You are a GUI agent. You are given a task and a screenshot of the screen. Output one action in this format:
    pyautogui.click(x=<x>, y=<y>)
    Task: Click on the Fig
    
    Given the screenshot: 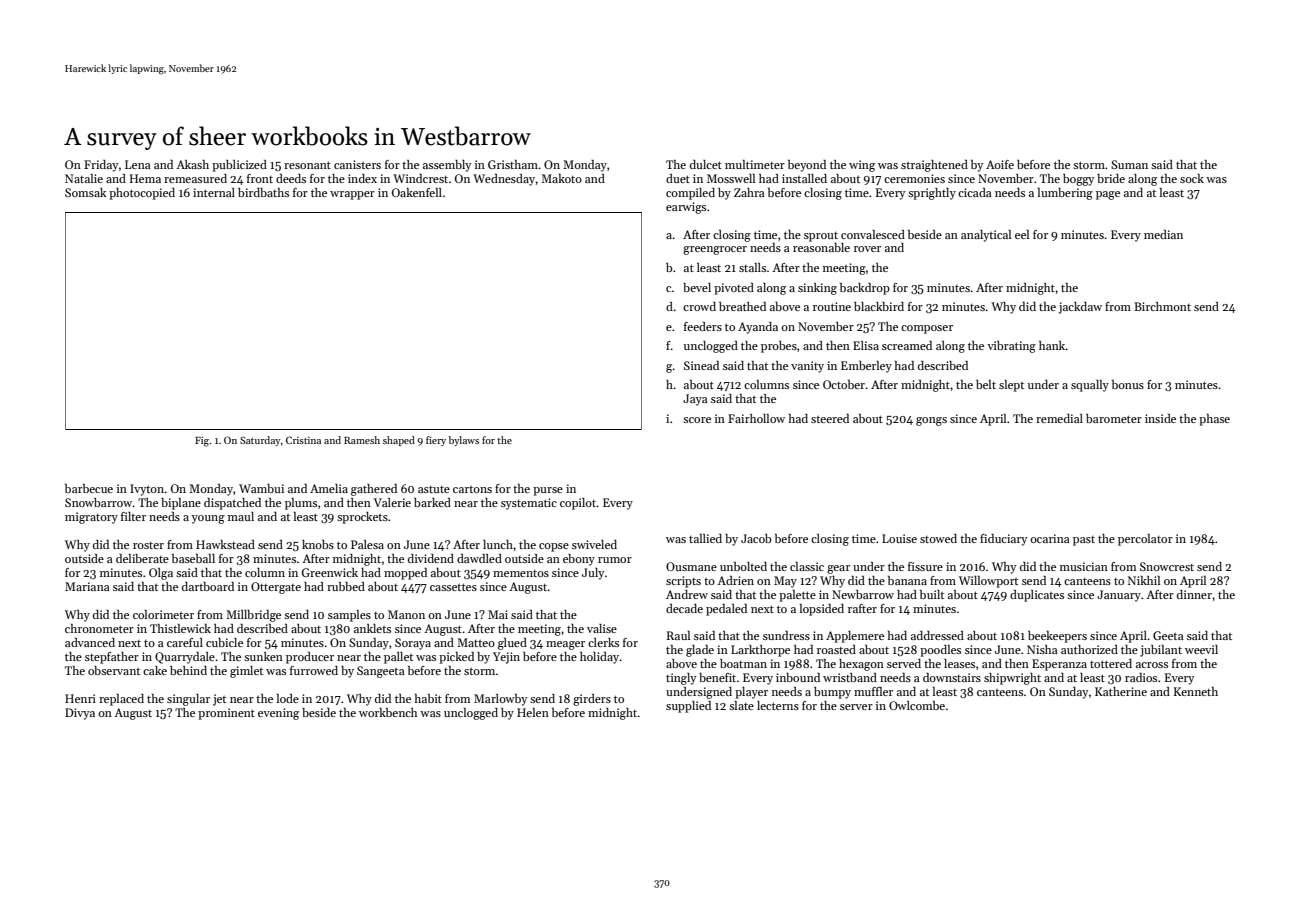 What is the action you would take?
    pyautogui.click(x=202, y=442)
